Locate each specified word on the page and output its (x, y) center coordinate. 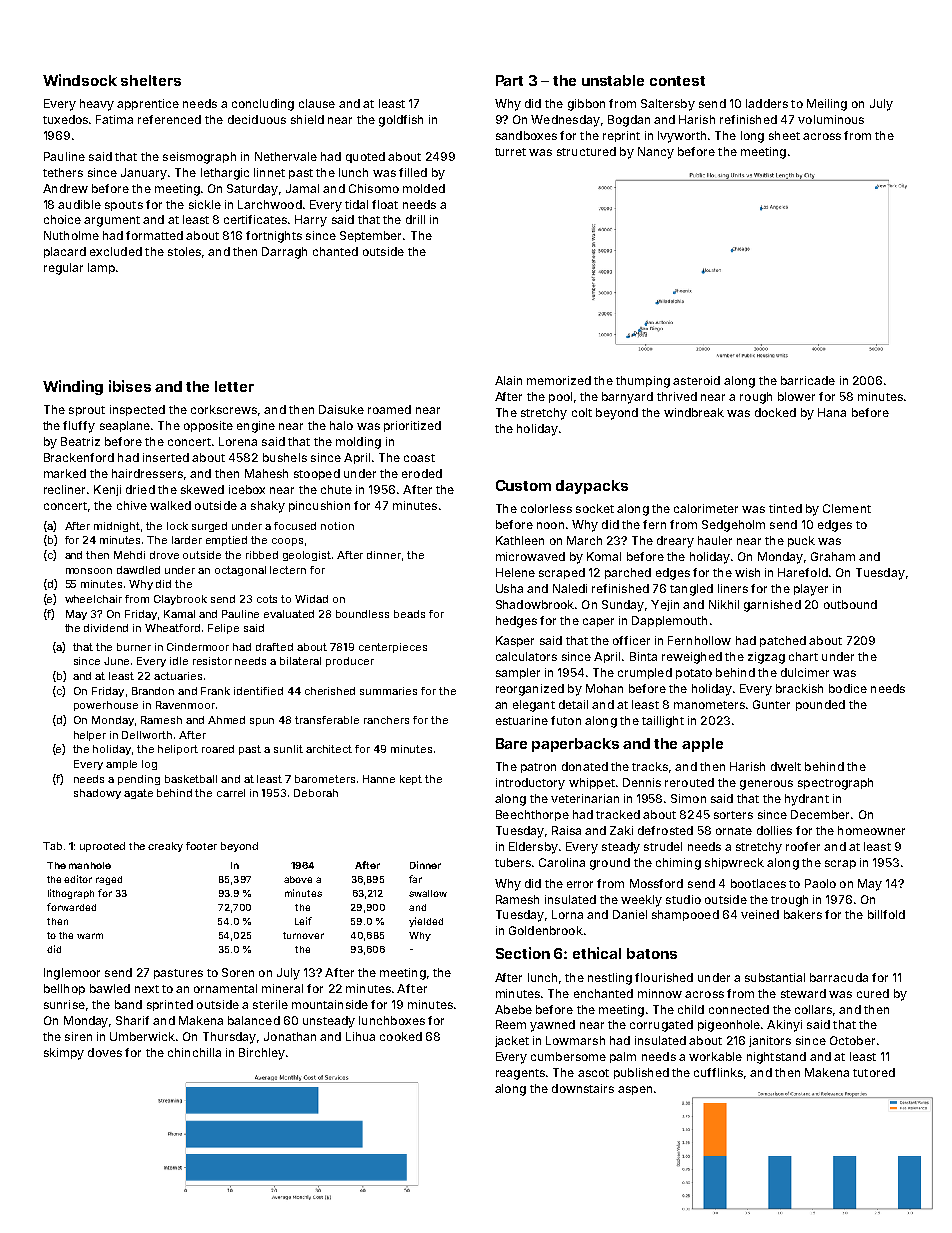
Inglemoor (72, 974)
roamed (389, 409)
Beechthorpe (532, 815)
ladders (767, 103)
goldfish (401, 121)
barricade (808, 380)
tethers (63, 172)
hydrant (807, 800)
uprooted (102, 847)
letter (234, 386)
